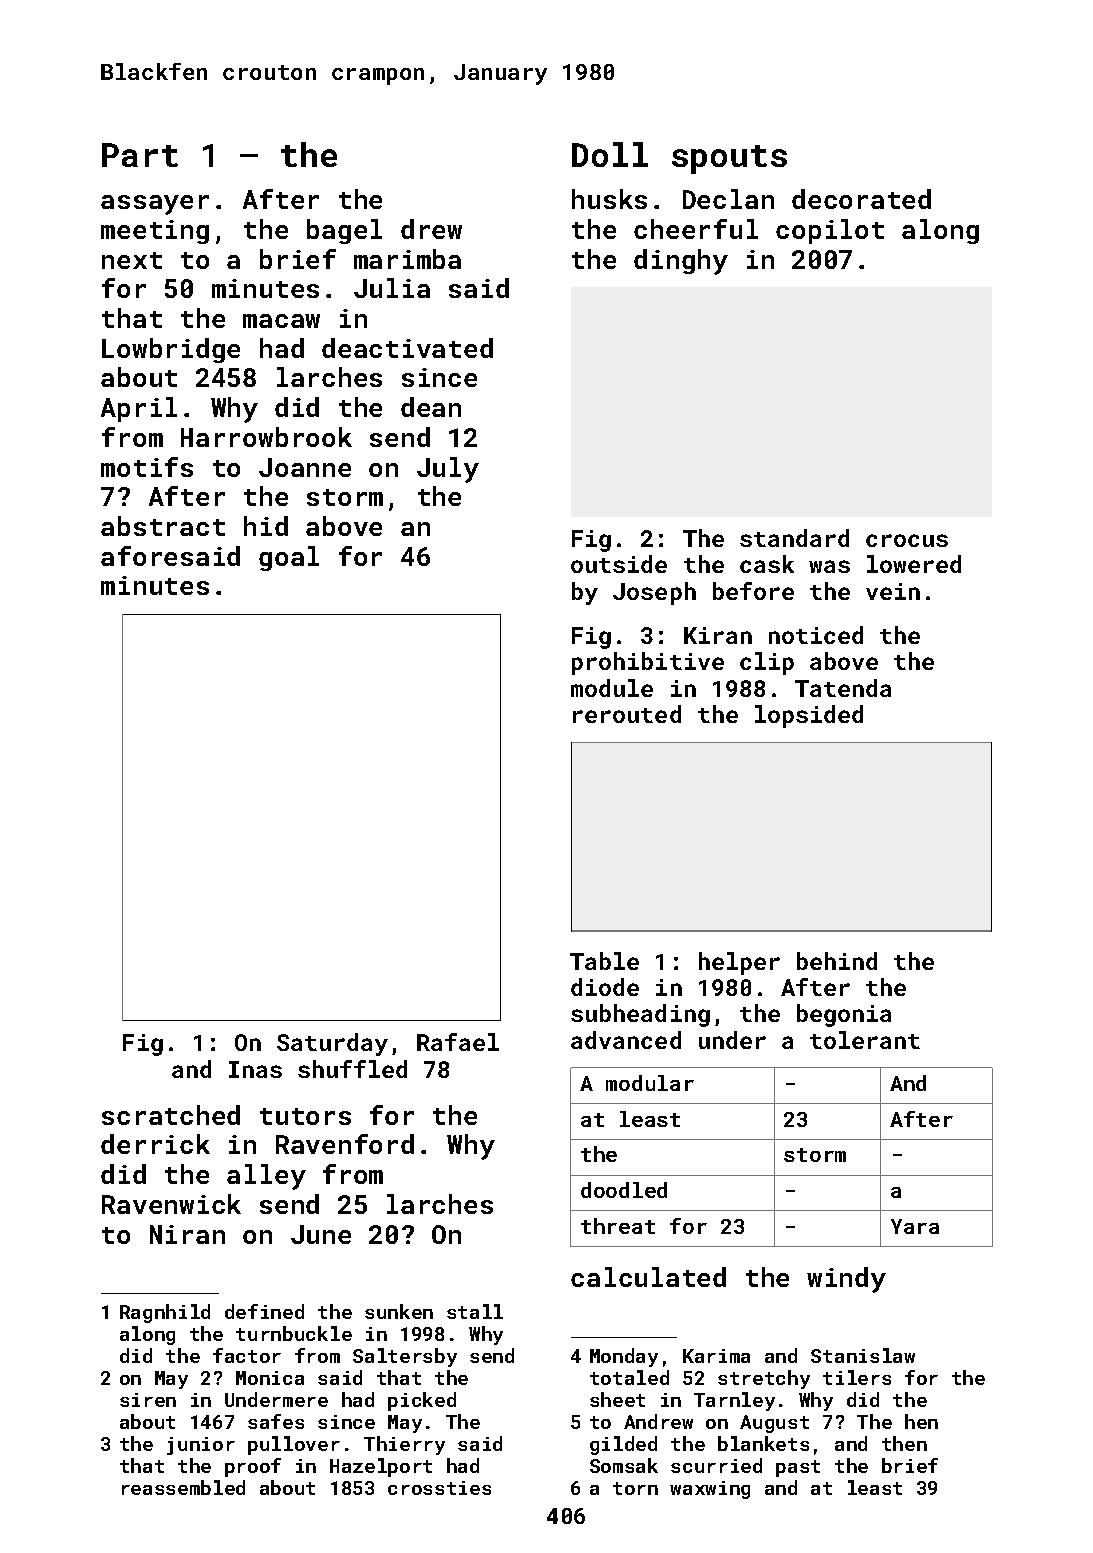 The width and height of the page is (1093, 1553). I want to click on calculated, so click(648, 1277).
